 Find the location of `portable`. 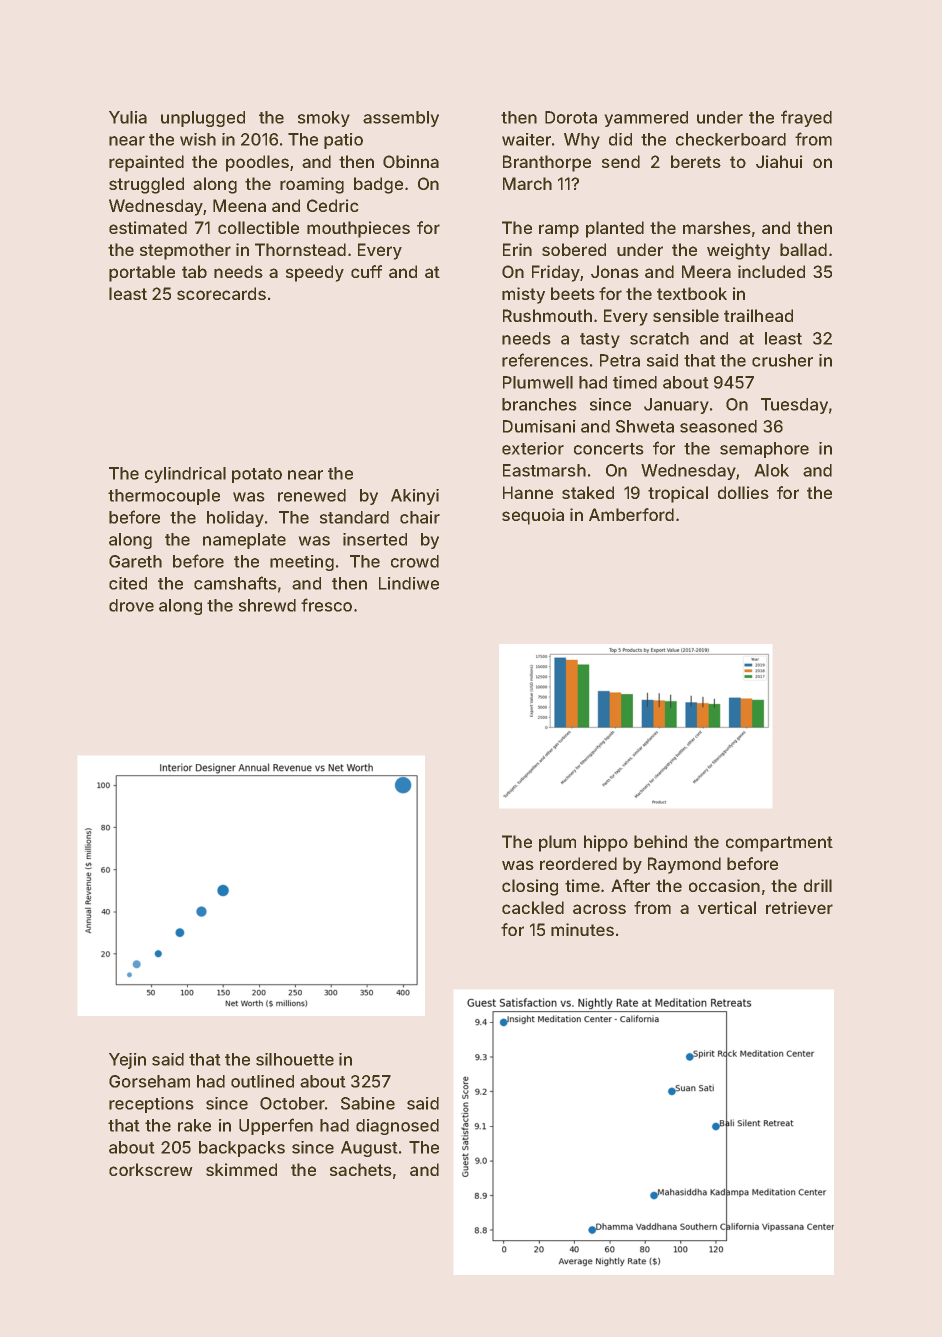

portable is located at coordinates (142, 273).
